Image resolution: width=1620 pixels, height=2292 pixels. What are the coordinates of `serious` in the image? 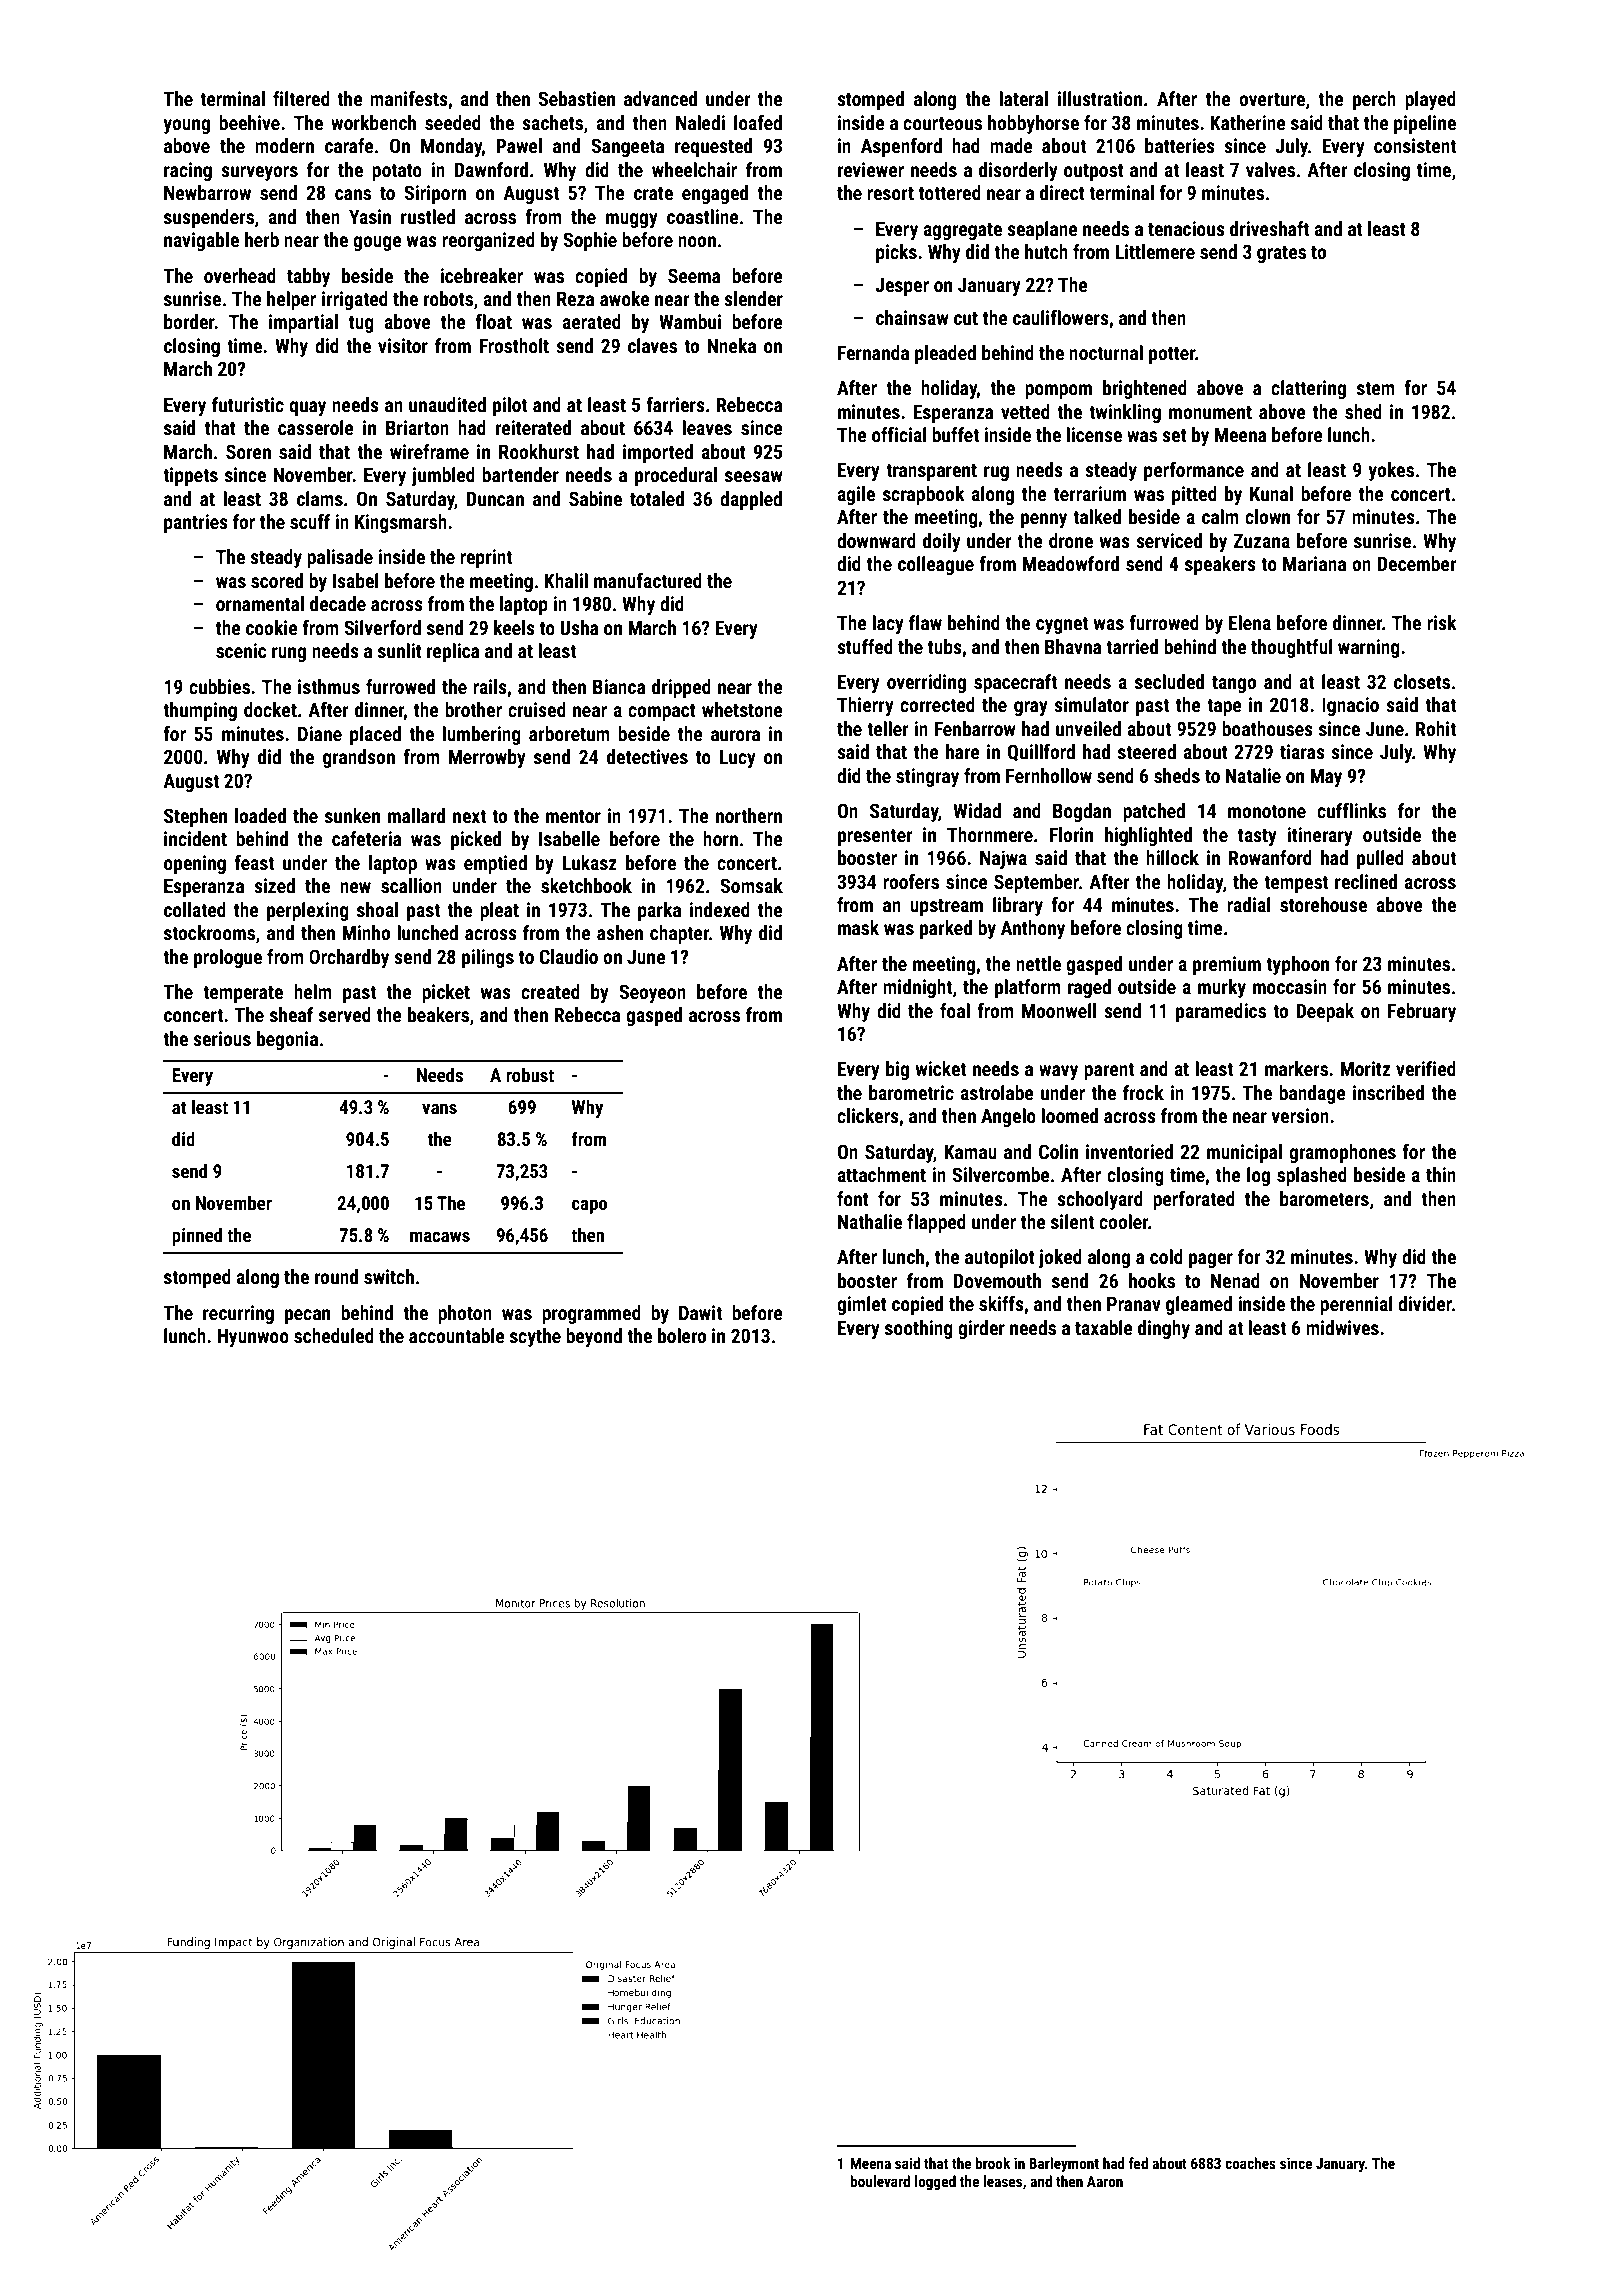 It's located at (222, 1038).
